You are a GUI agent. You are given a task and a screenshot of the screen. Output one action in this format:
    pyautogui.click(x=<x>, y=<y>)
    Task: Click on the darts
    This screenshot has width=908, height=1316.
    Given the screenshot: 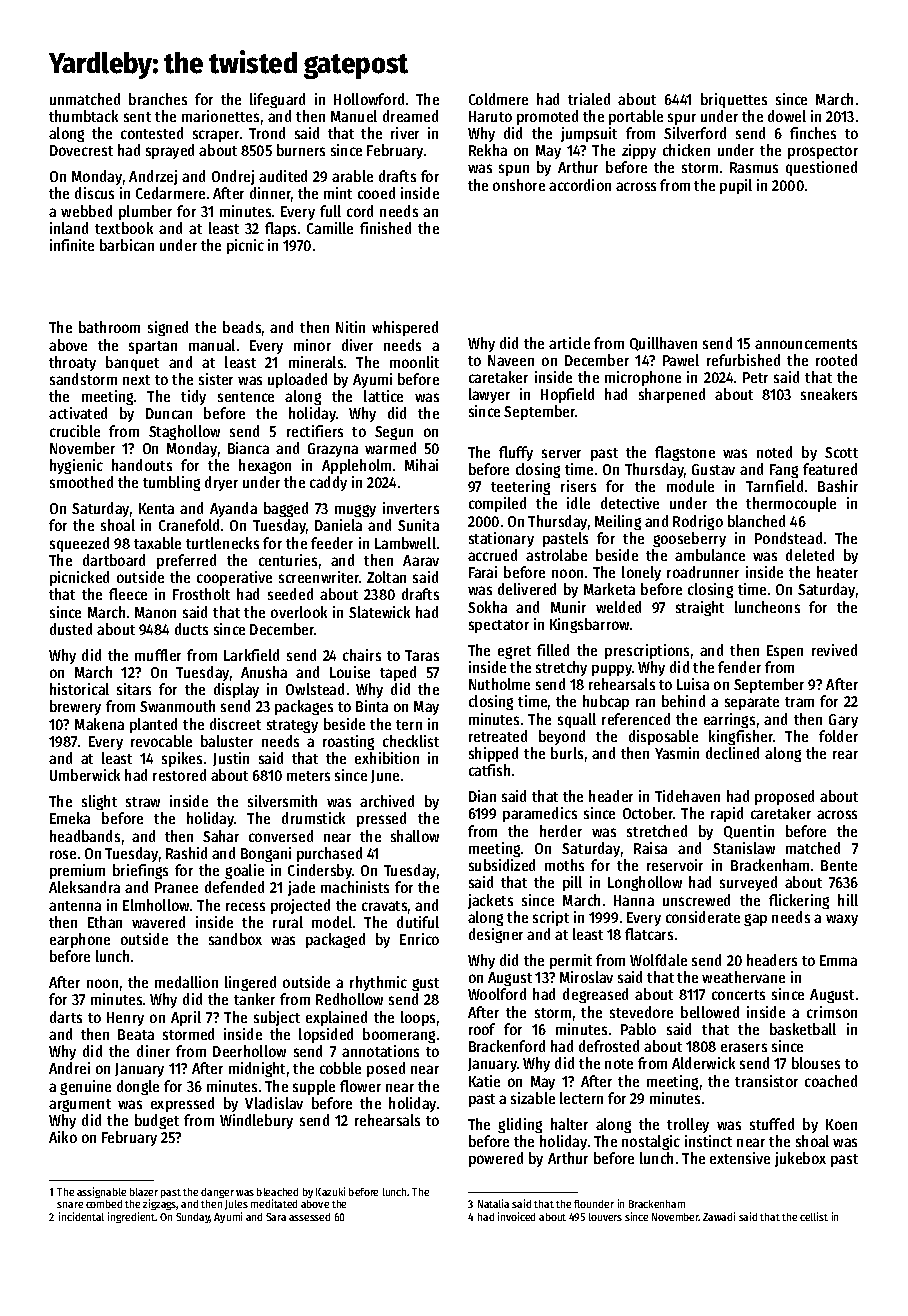 What is the action you would take?
    pyautogui.click(x=66, y=1017)
